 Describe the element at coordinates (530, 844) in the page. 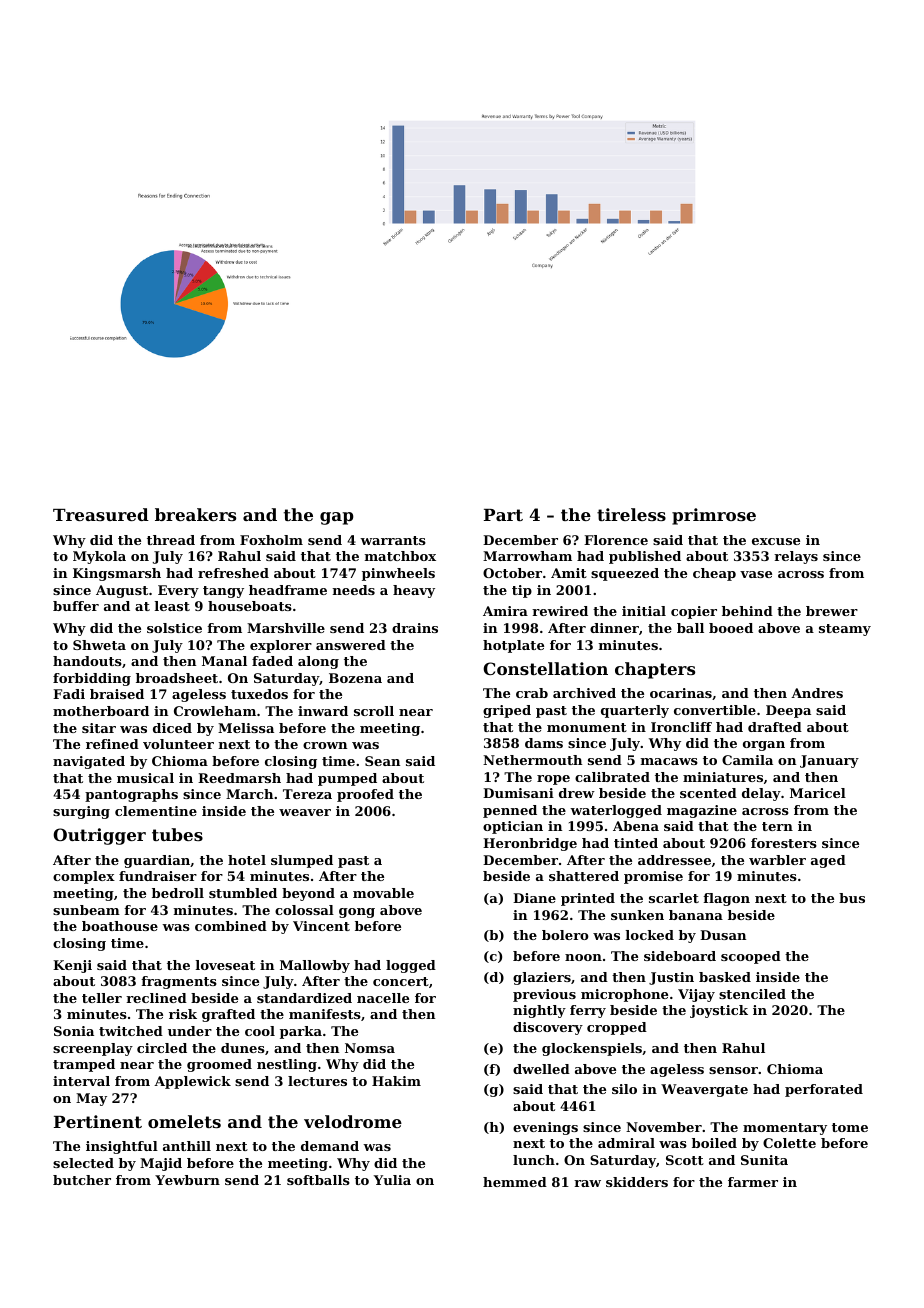

I see `Heronbridge` at that location.
